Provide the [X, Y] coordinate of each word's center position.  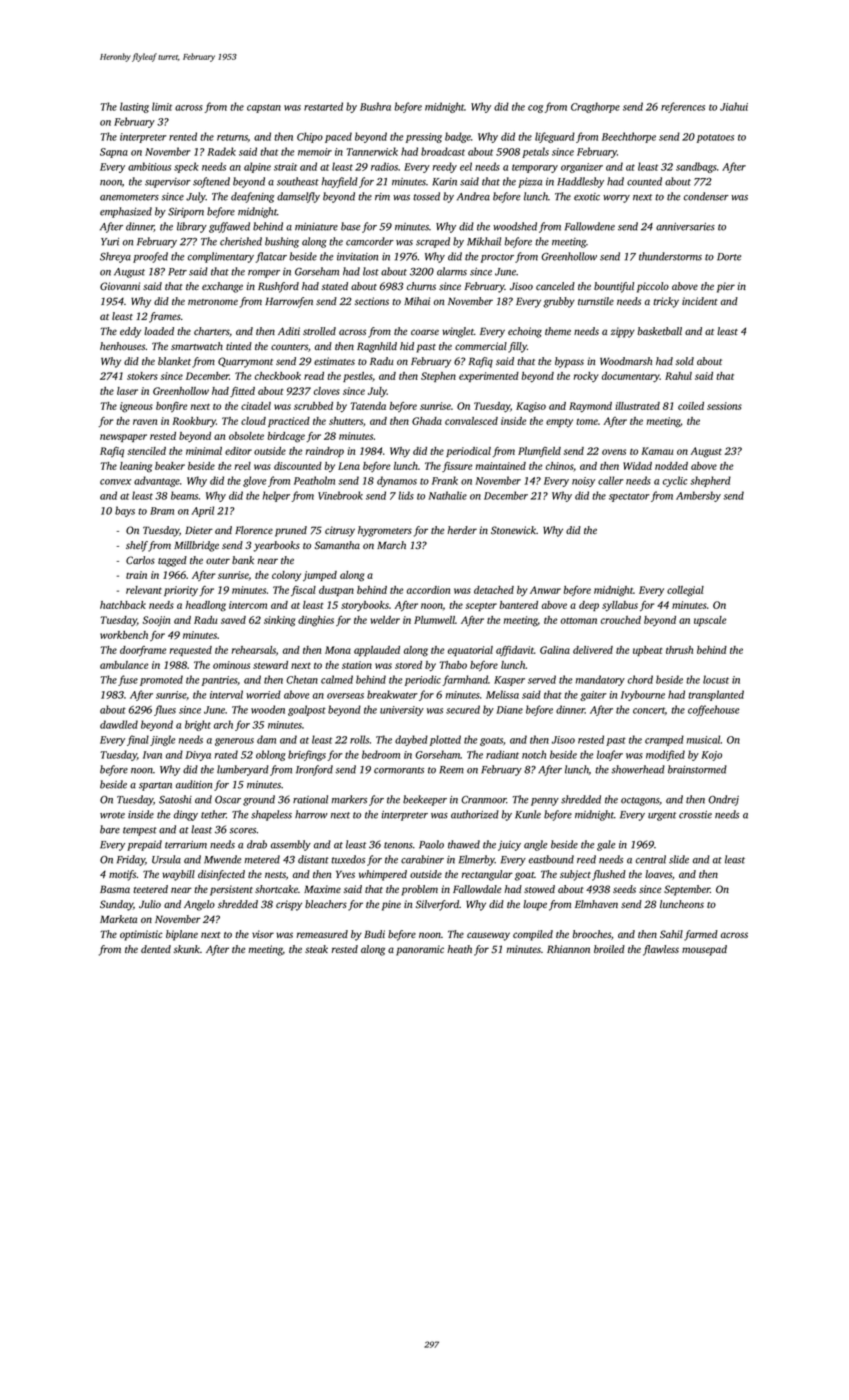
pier [726, 287]
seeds [624, 889]
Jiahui [734, 106]
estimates [334, 361]
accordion [428, 590]
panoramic [420, 950]
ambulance [124, 665]
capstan [264, 108]
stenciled [147, 451]
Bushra [375, 106]
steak [316, 949]
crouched [621, 620]
